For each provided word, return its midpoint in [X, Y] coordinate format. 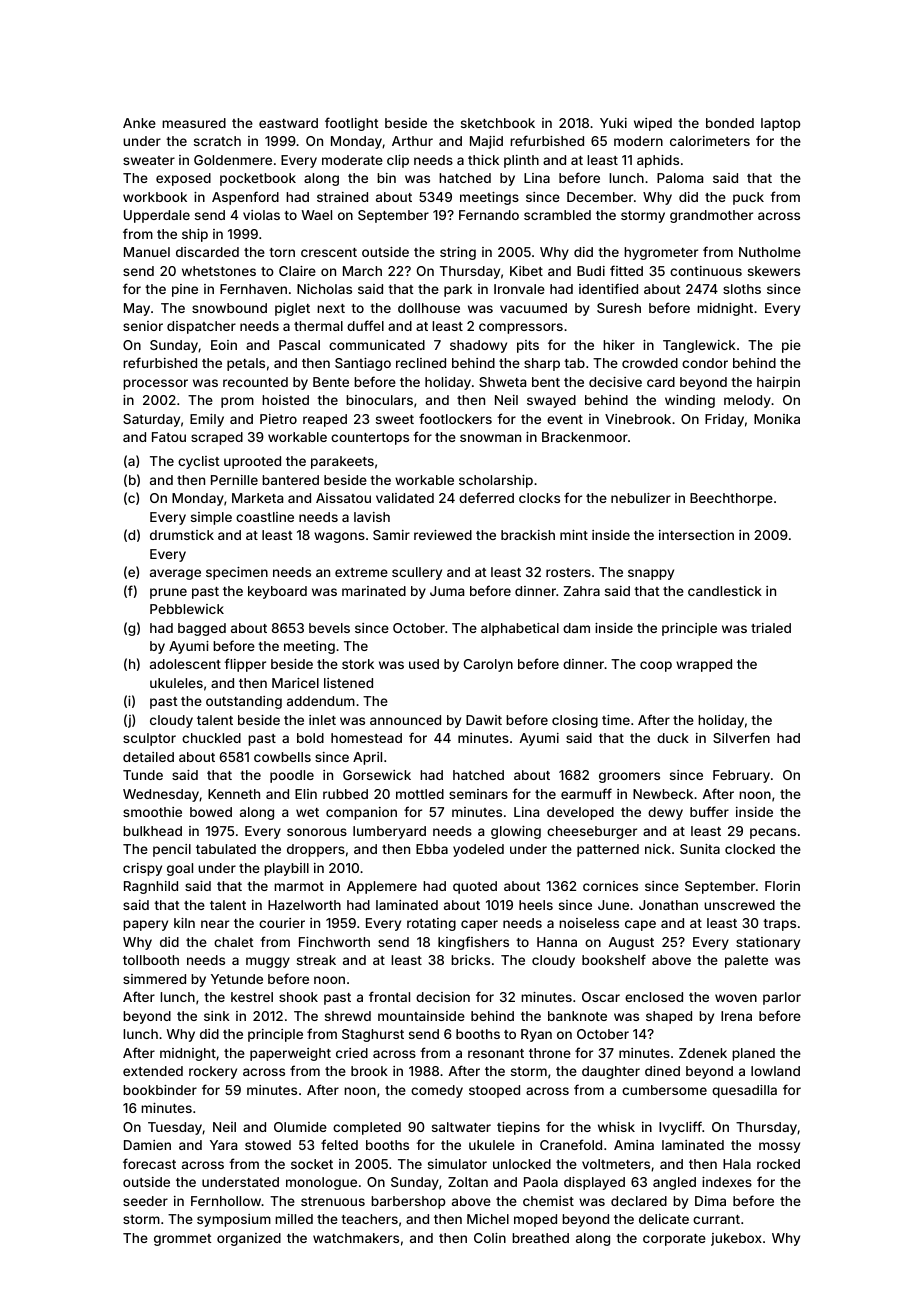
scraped [217, 438]
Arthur [412, 141]
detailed [148, 757]
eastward [288, 123]
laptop [781, 124]
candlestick [725, 591]
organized [249, 1239]
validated [405, 498]
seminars [478, 794]
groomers [629, 777]
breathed [540, 1238]
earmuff [586, 793]
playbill [286, 869]
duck [673, 738]
